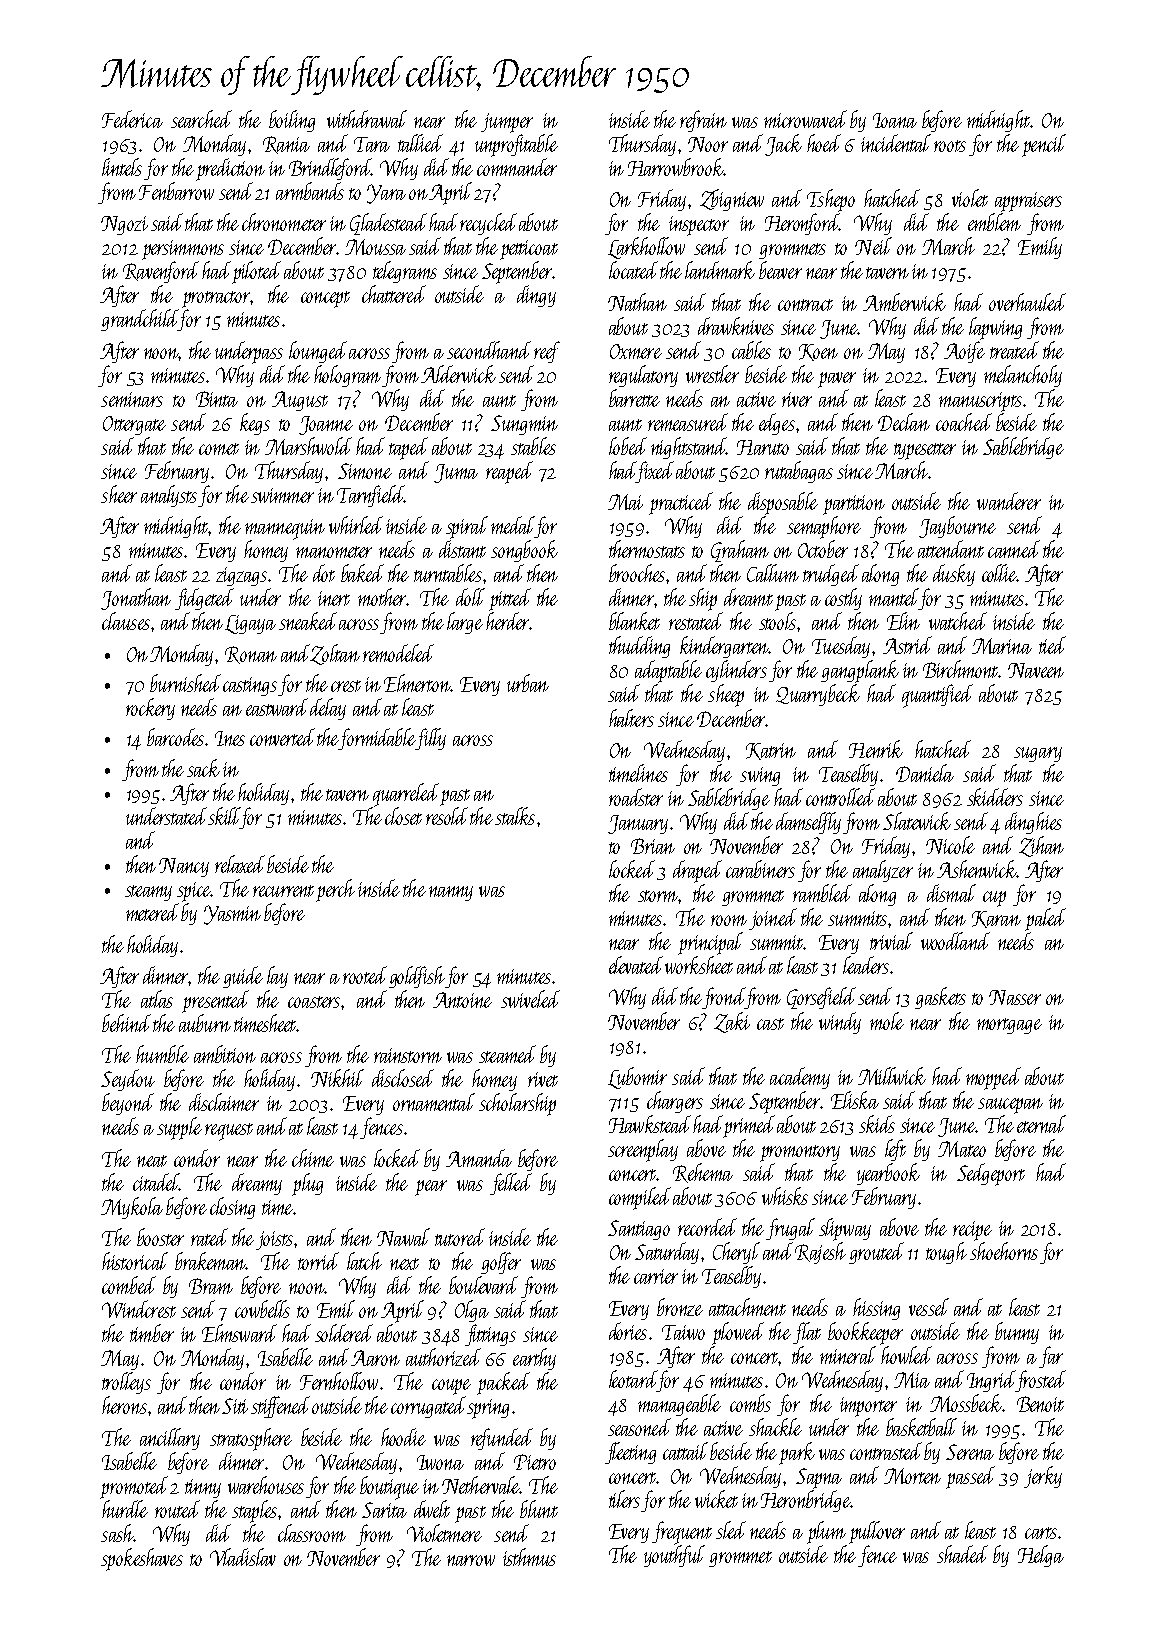 The image size is (1165, 1648). I want to click on Rehema, so click(703, 1173).
